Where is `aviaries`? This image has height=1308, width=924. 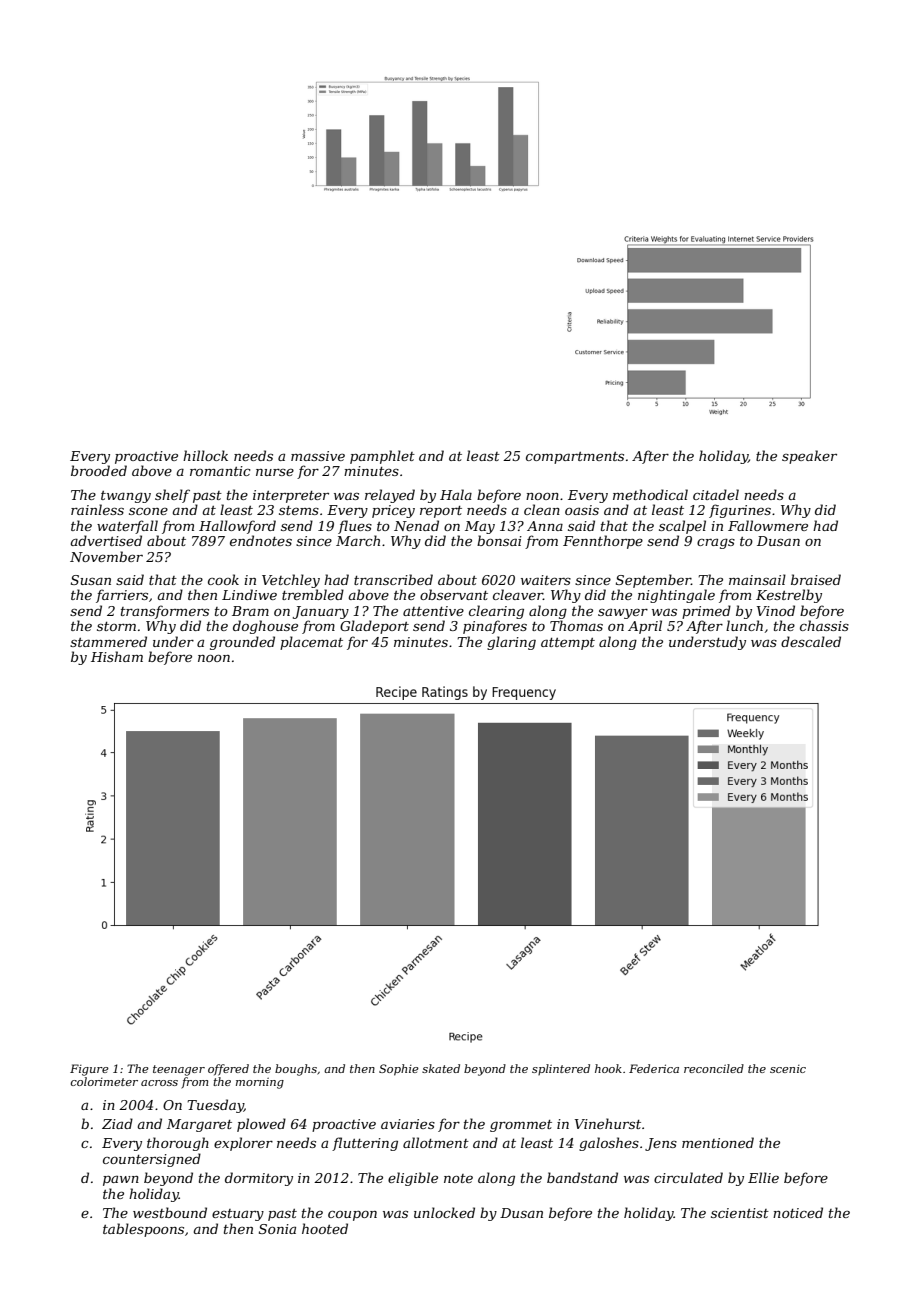
aviaries is located at coordinates (408, 1124).
